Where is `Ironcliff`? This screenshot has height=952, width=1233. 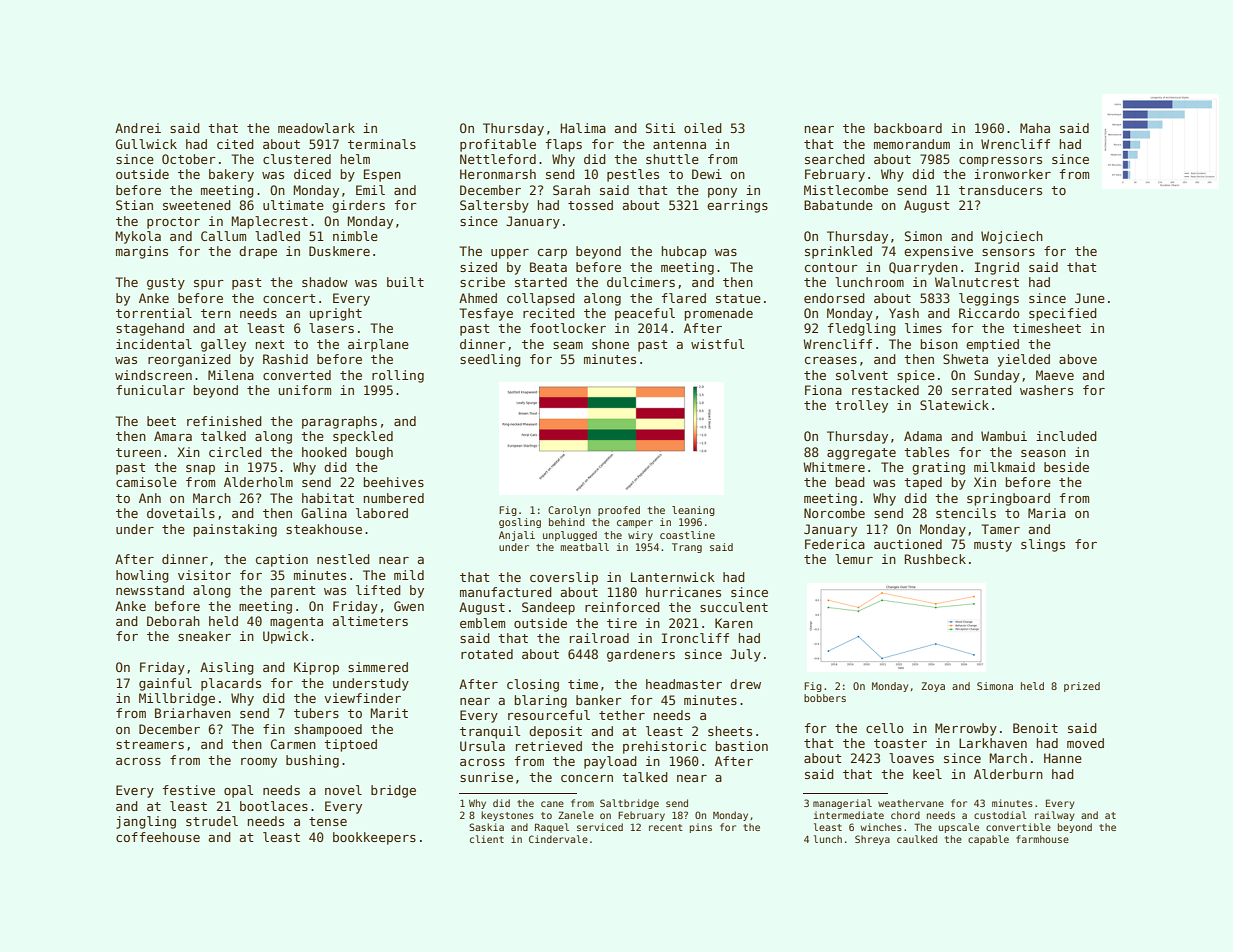
Ironcliff is located at coordinates (695, 638).
